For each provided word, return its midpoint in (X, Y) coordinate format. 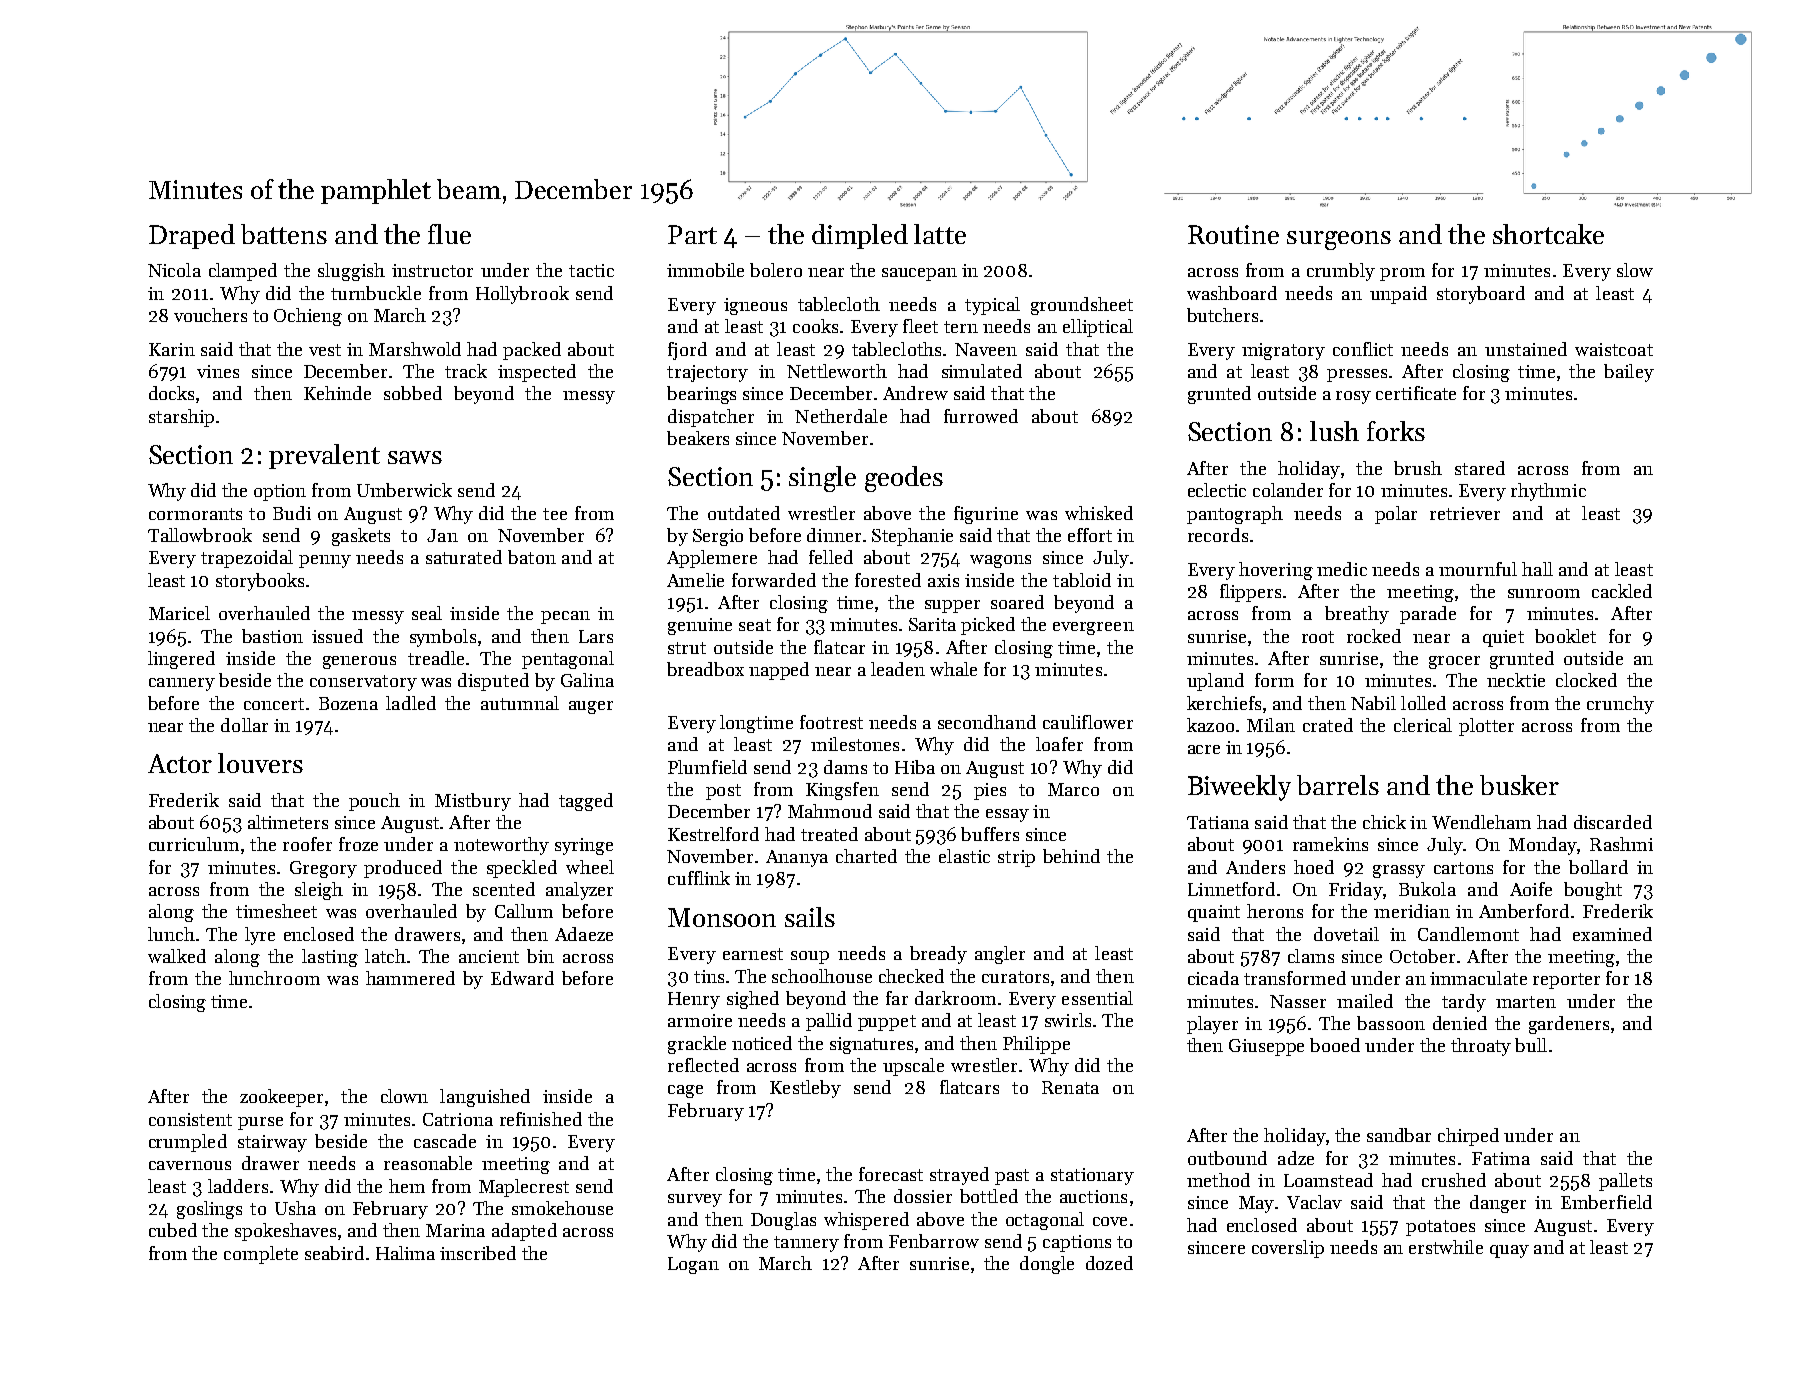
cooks (815, 326)
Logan (693, 1265)
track (466, 371)
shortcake (1548, 234)
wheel (590, 867)
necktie (1516, 680)
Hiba (915, 767)
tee (555, 514)
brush (1418, 468)
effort (1090, 535)
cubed (173, 1230)
